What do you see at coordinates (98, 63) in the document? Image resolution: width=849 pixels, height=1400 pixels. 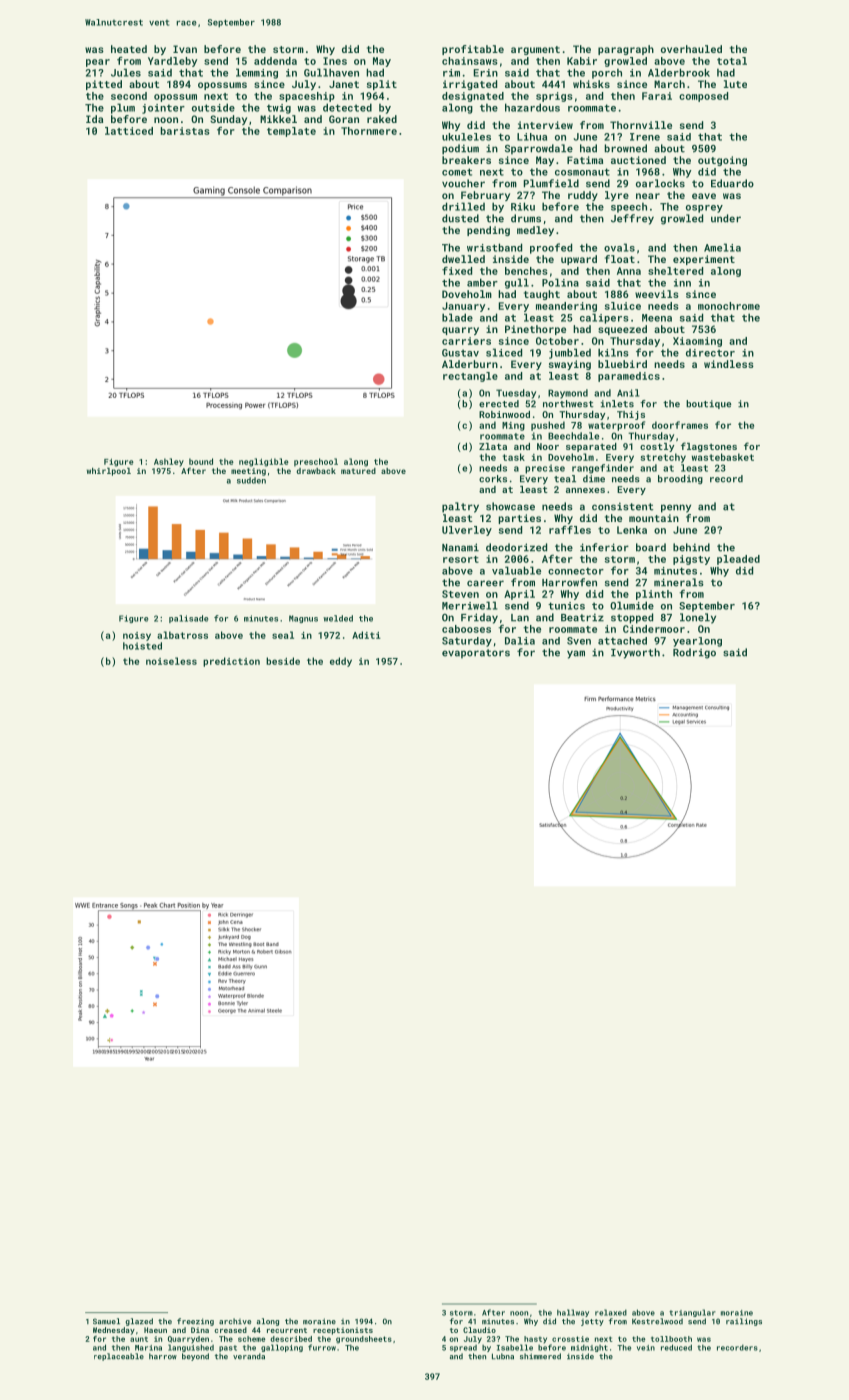 I see `pear` at bounding box center [98, 63].
